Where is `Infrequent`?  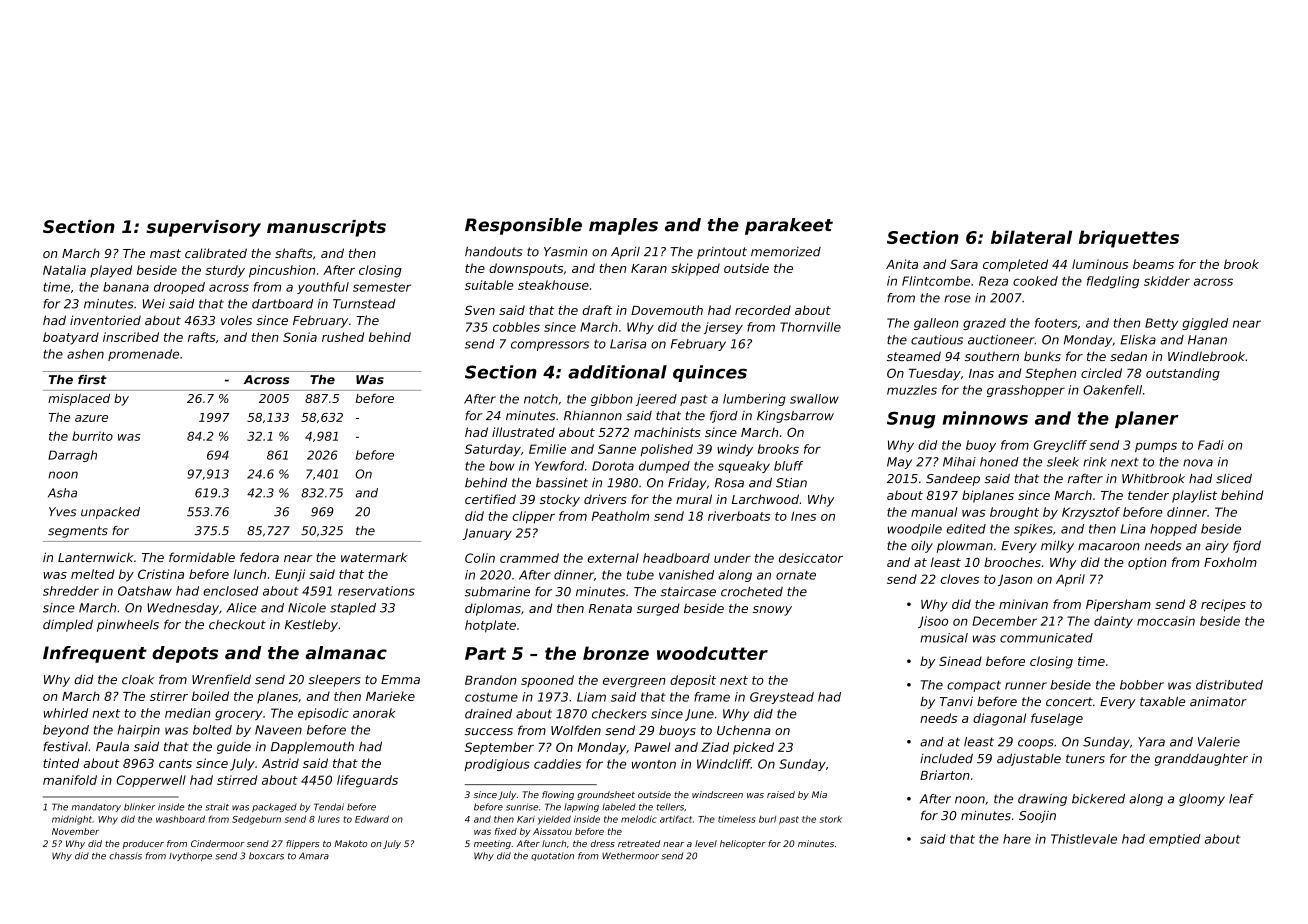 Infrequent is located at coordinates (95, 654).
